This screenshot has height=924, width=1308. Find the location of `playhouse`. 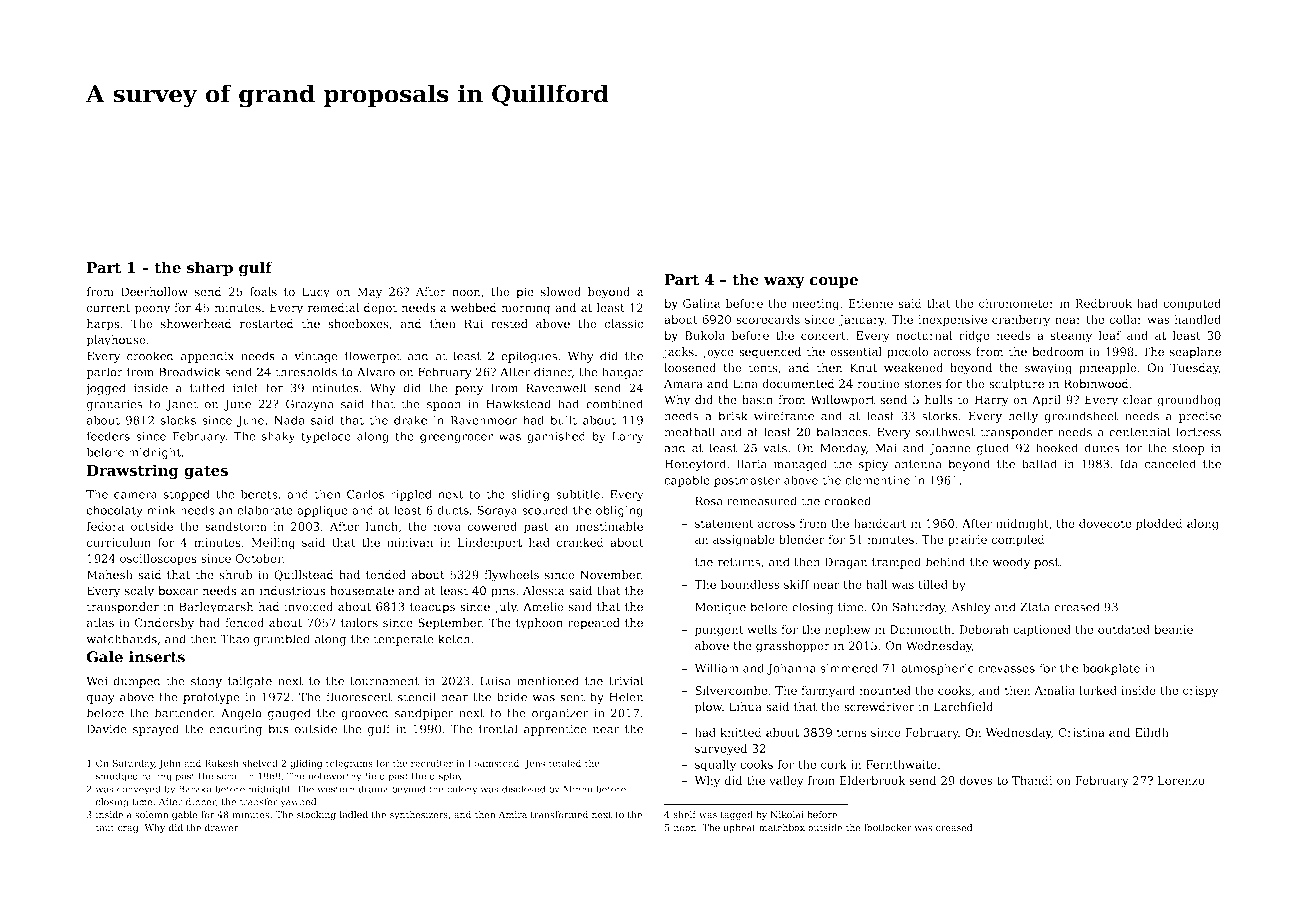

playhouse is located at coordinates (116, 341).
